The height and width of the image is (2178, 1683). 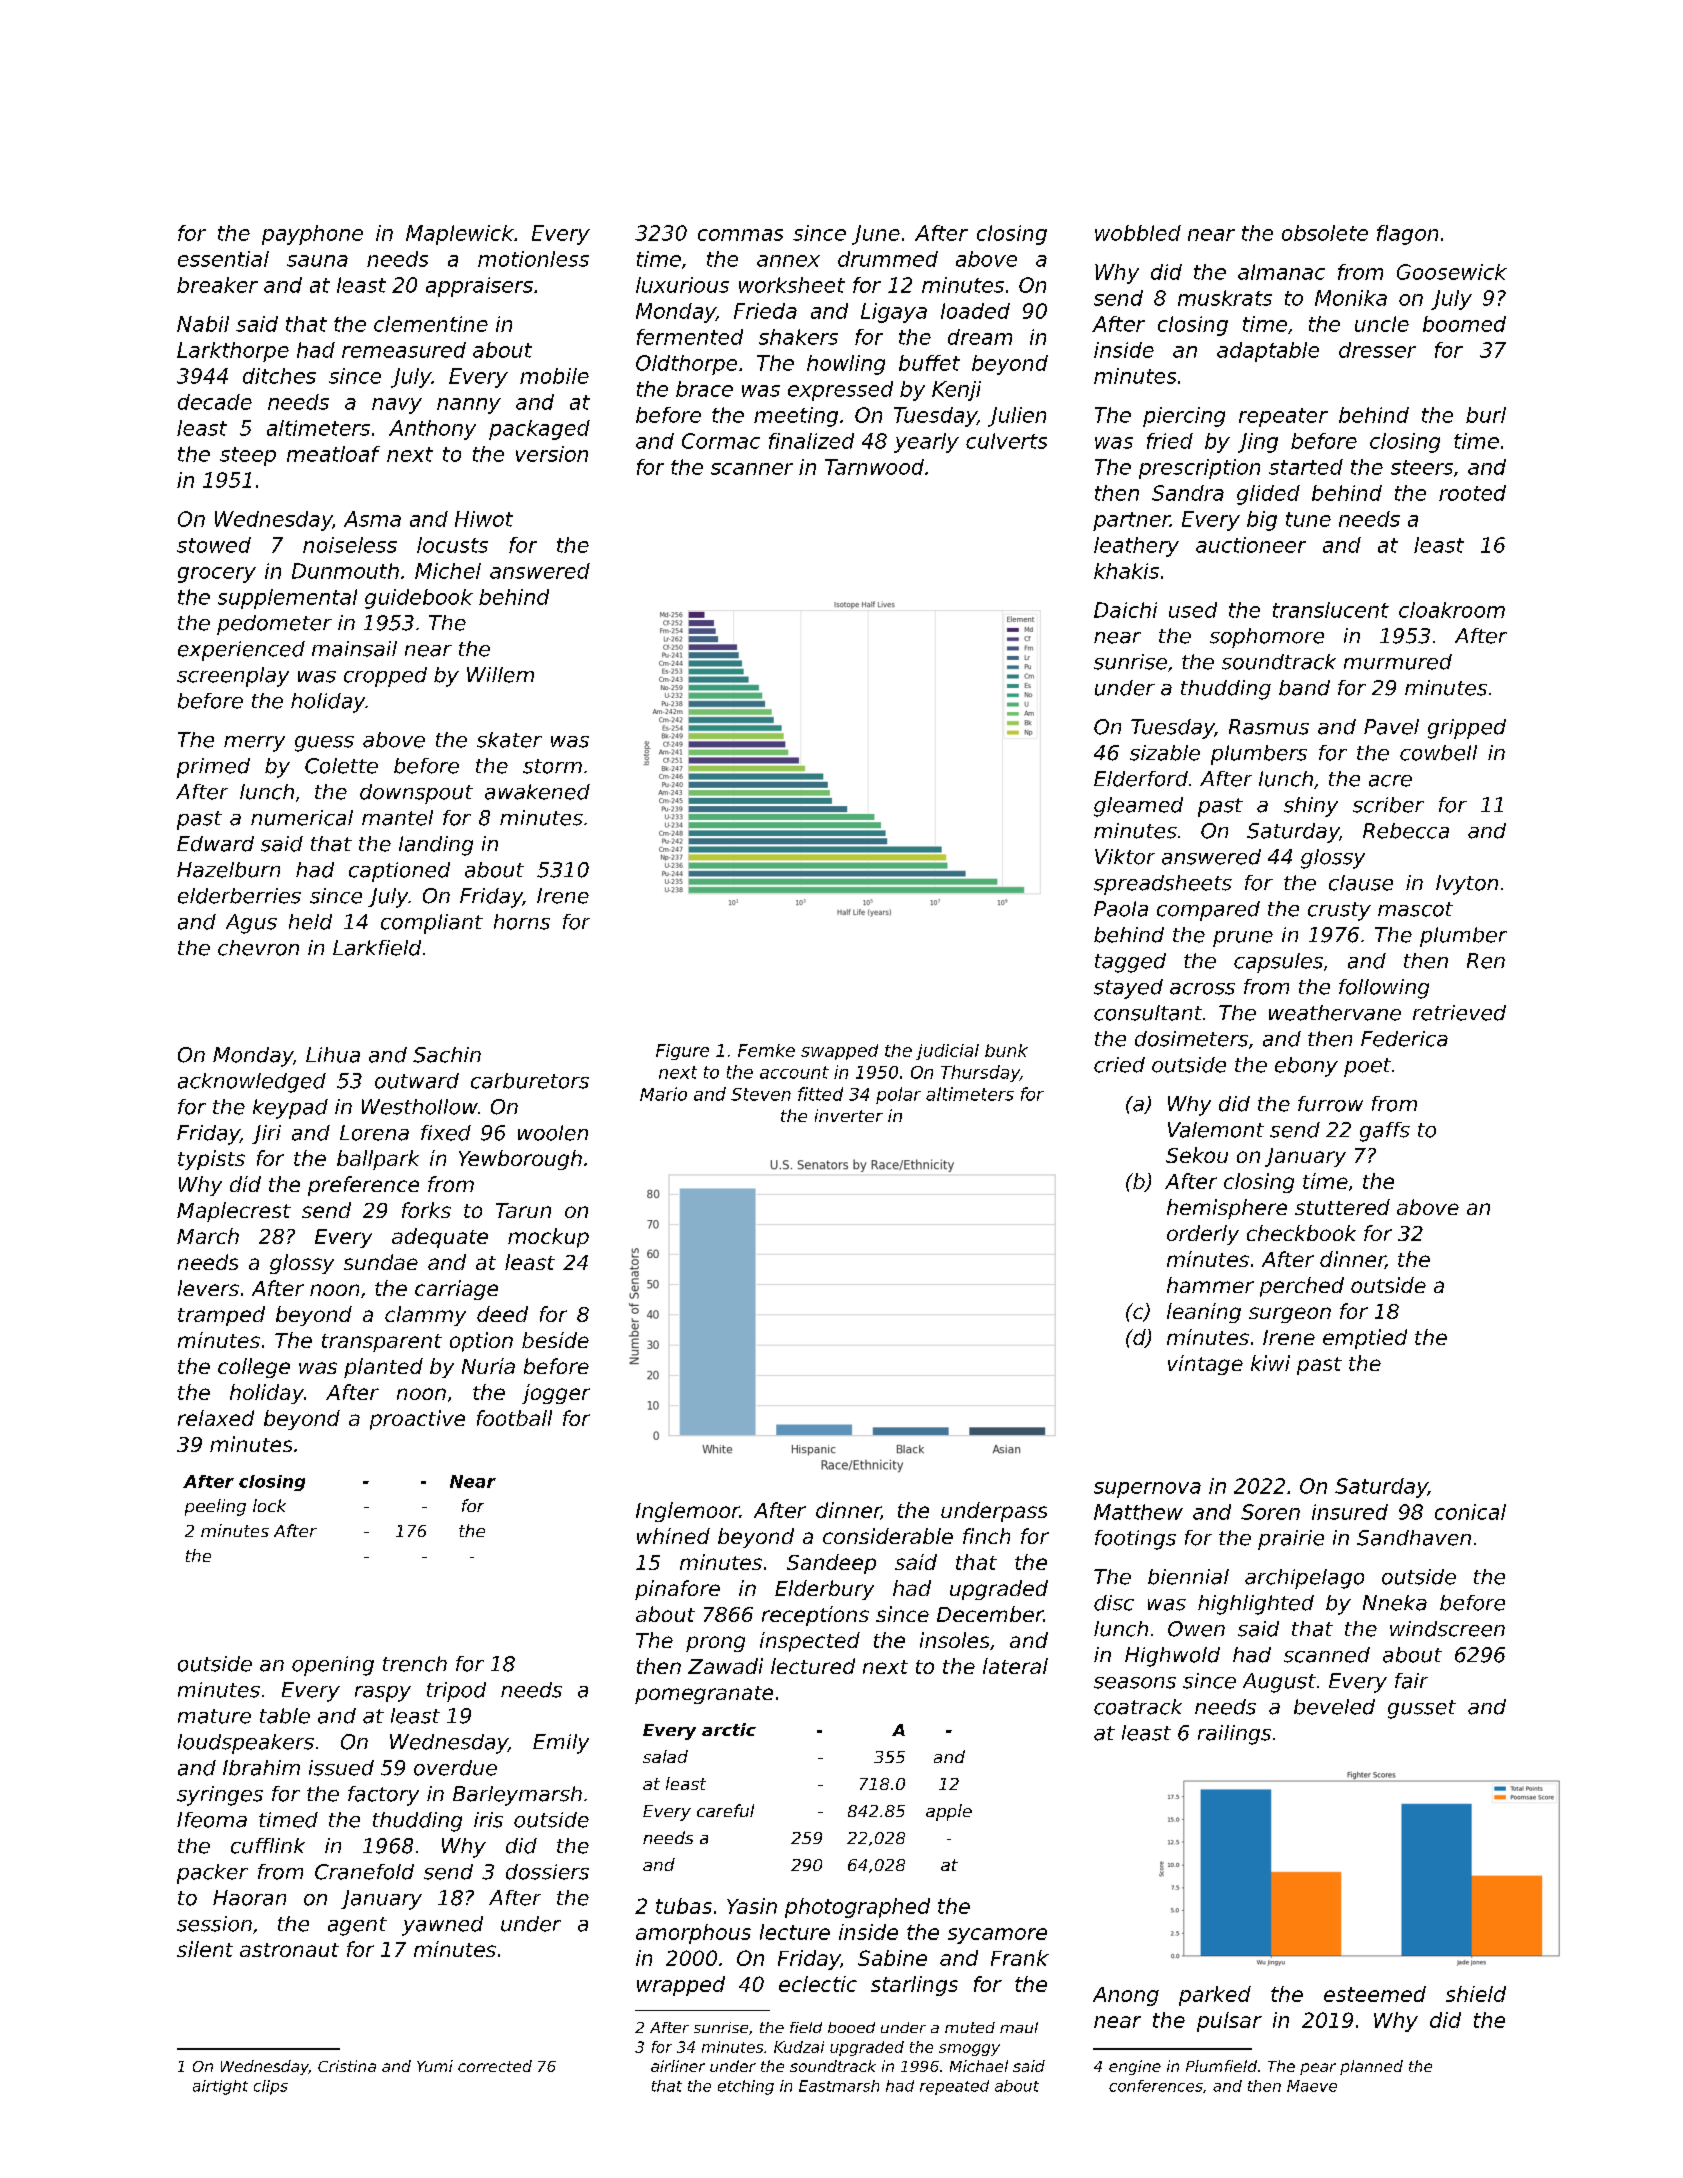 What do you see at coordinates (435, 2066) in the image?
I see `Yumi` at bounding box center [435, 2066].
